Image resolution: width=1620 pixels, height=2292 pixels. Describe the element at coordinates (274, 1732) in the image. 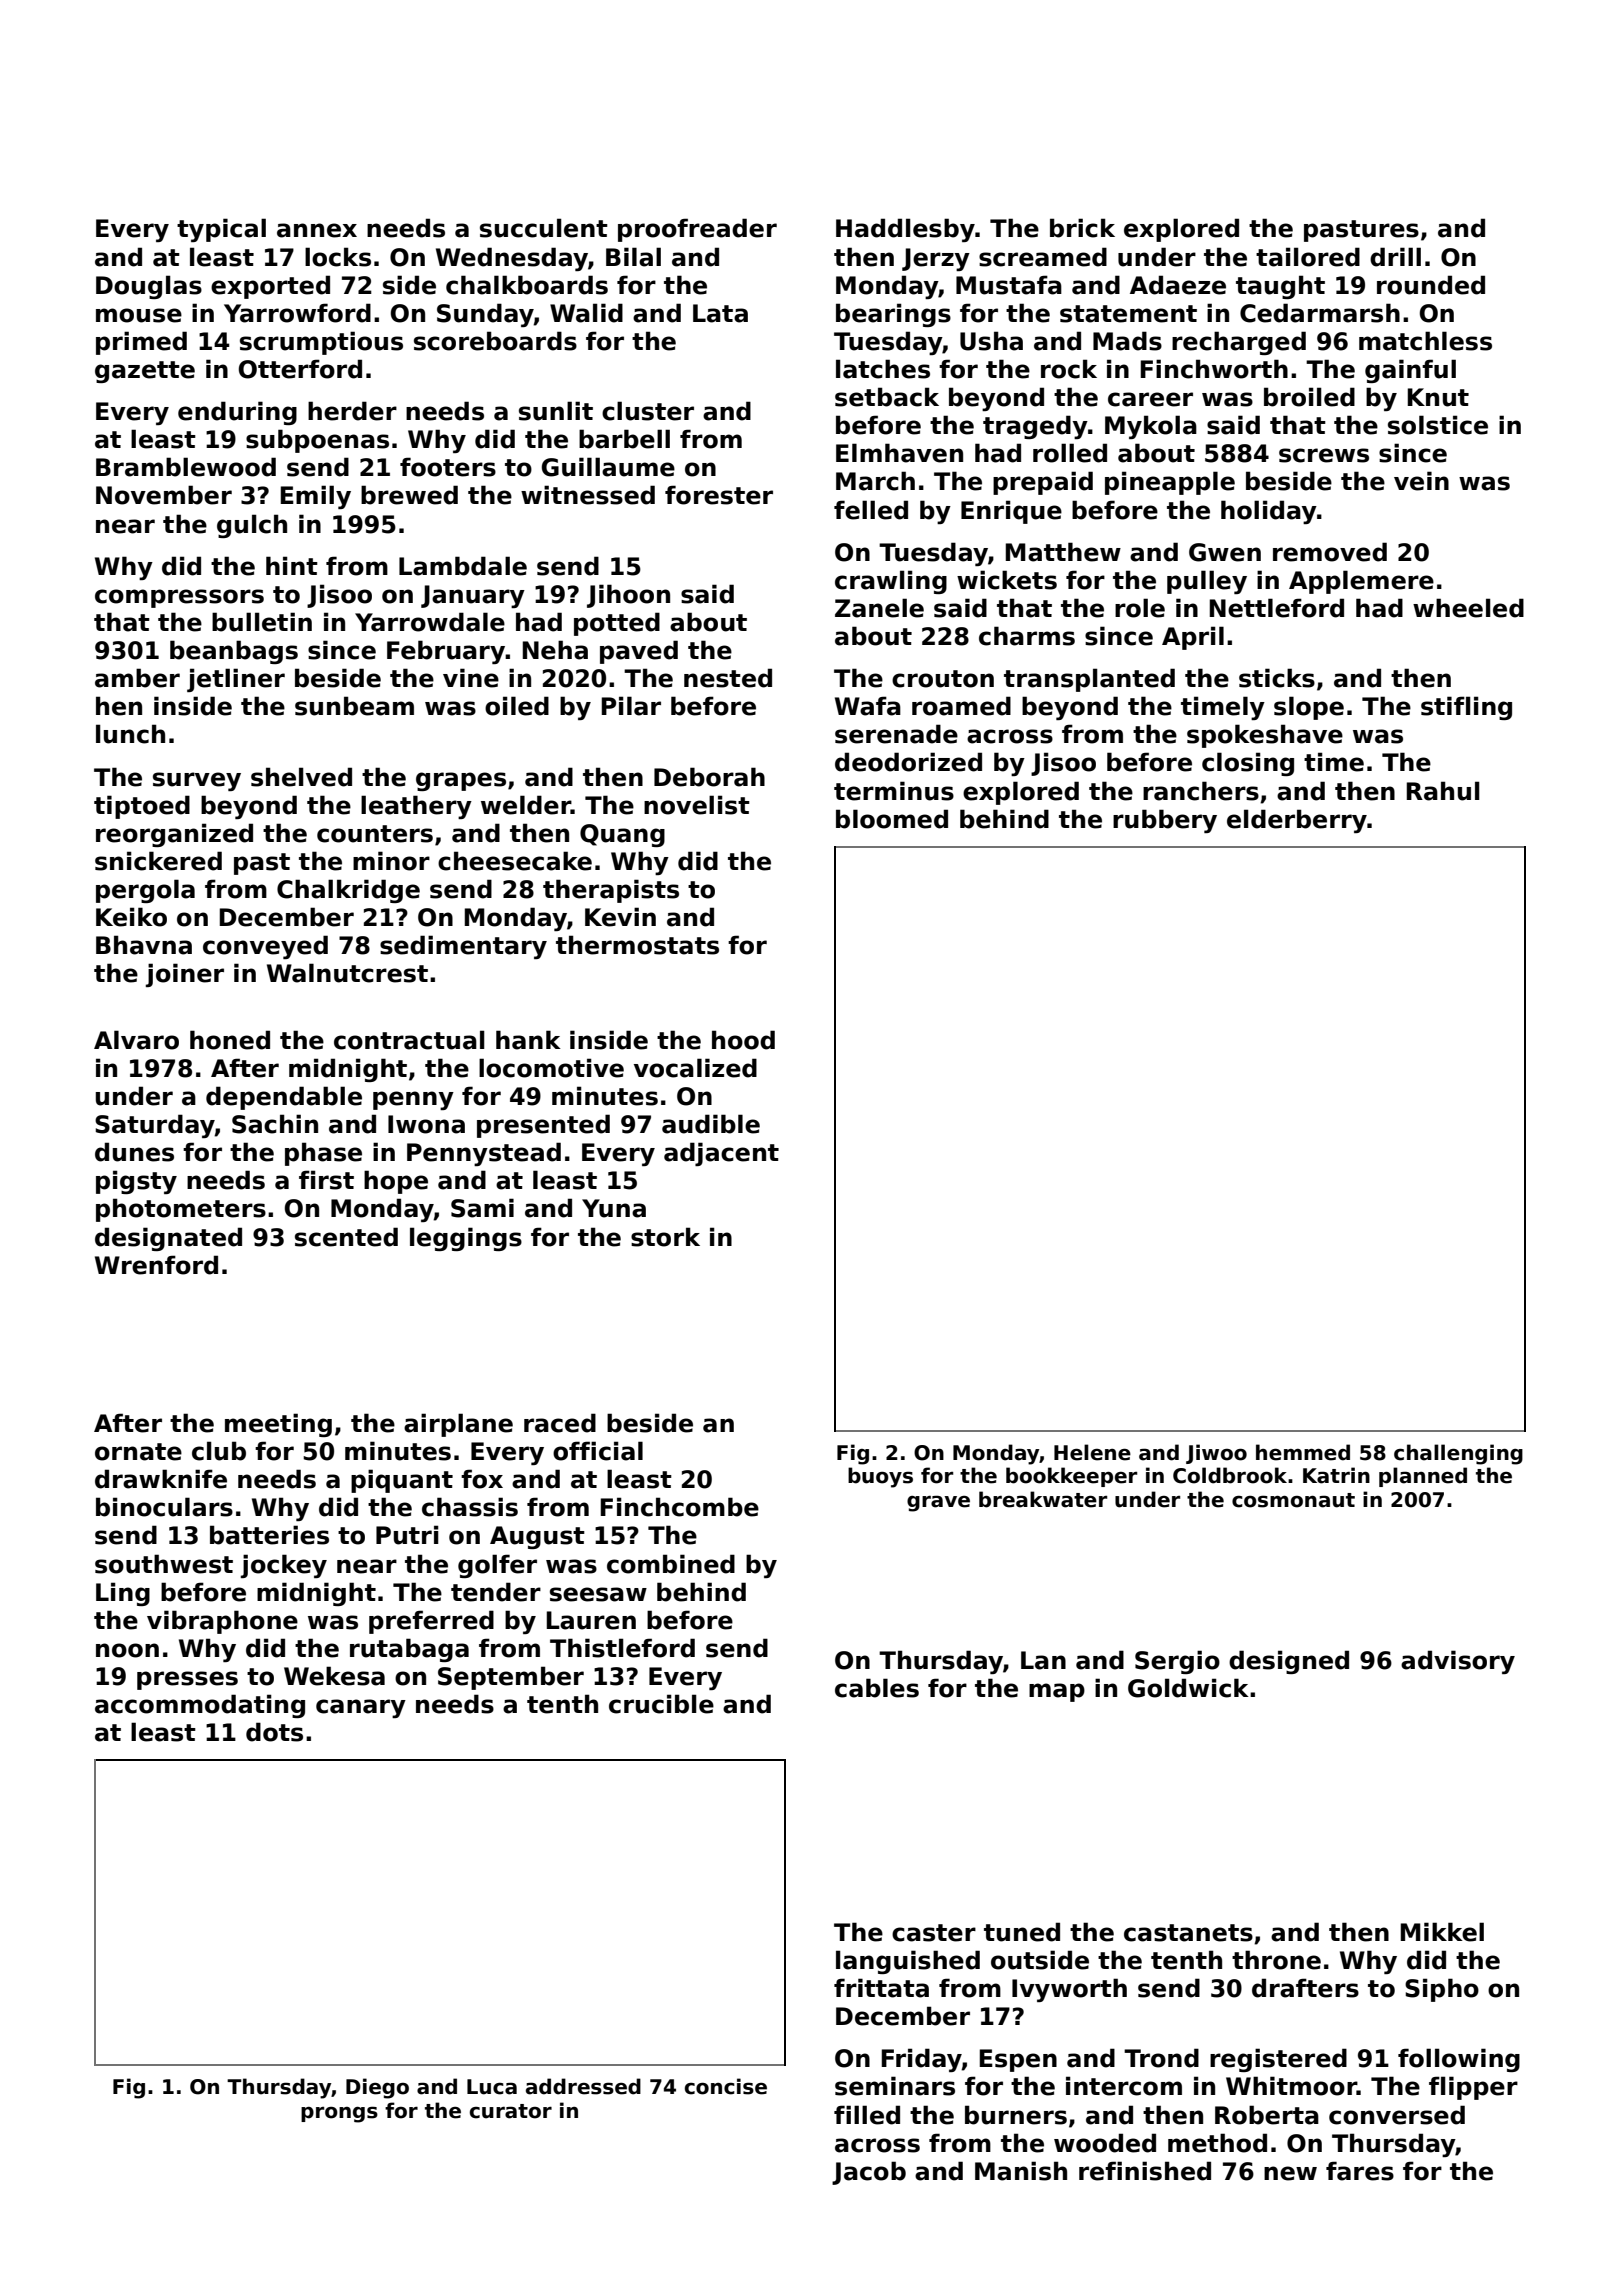

I see `dots` at that location.
